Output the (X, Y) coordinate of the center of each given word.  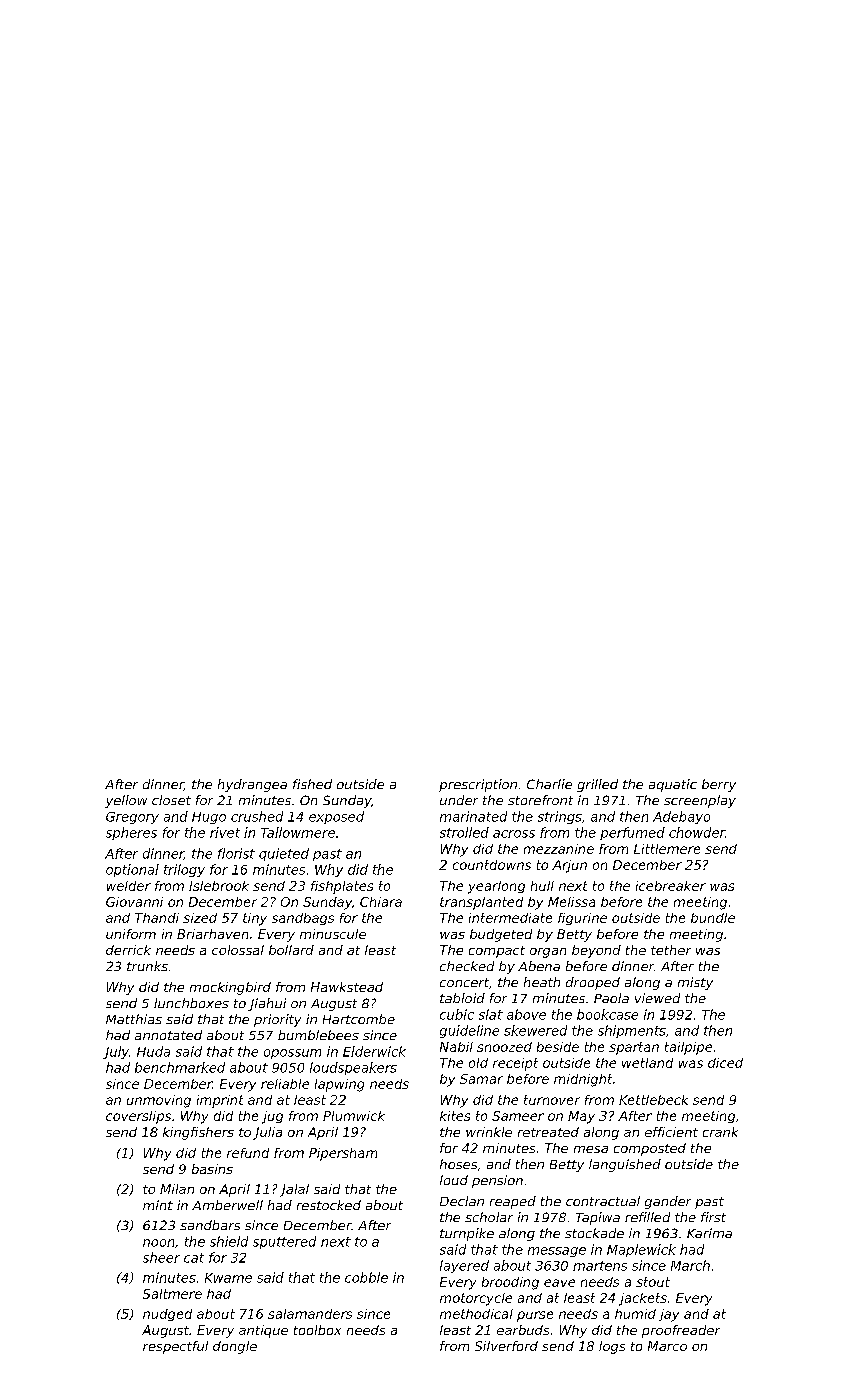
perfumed (632, 833)
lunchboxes (191, 1003)
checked (467, 966)
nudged (167, 1315)
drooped (593, 983)
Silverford (506, 1346)
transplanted (481, 903)
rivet (225, 832)
